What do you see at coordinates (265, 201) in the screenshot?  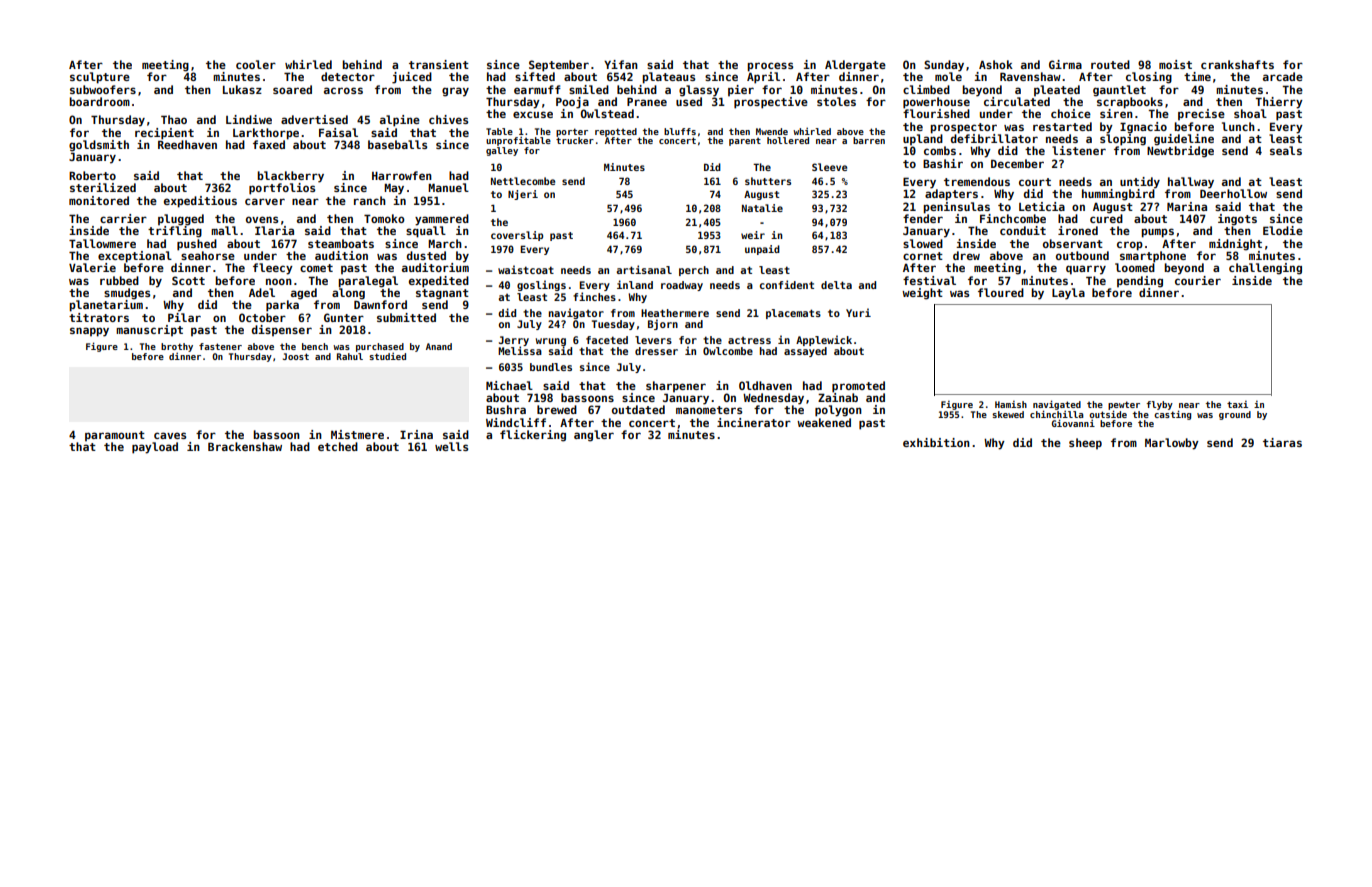 I see `carver` at bounding box center [265, 201].
